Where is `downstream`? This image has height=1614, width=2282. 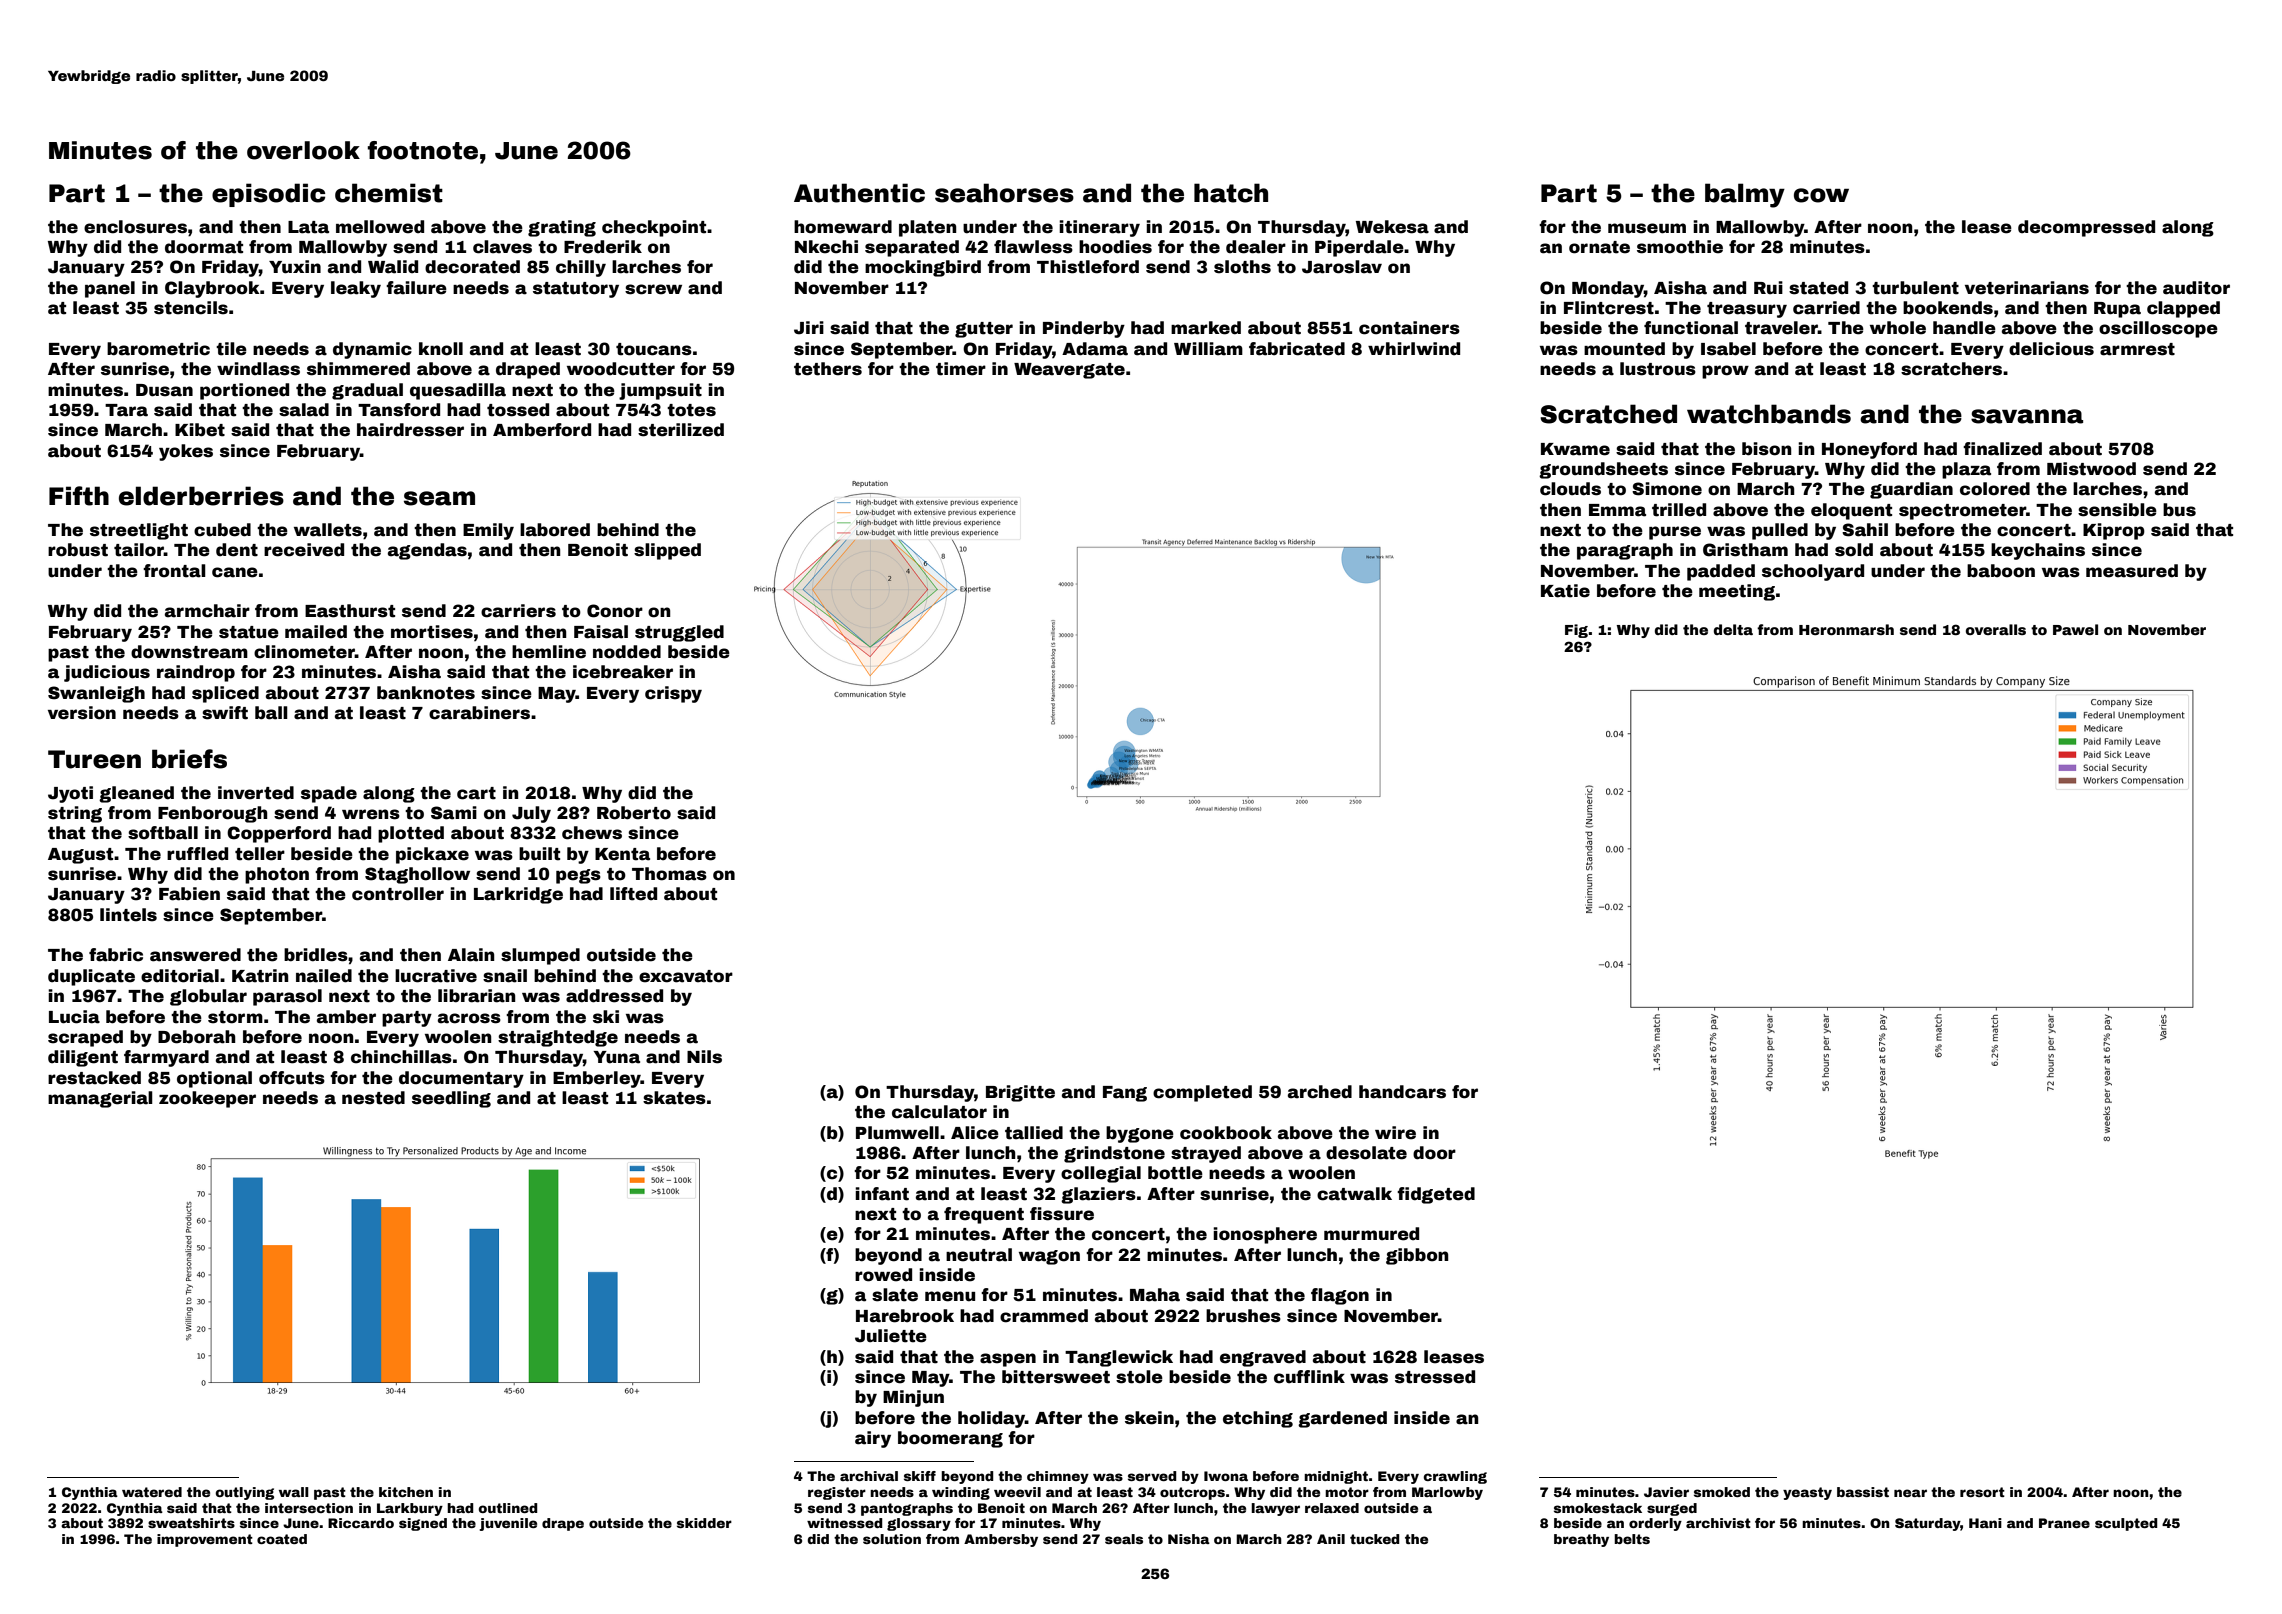 downstream is located at coordinates (189, 652).
